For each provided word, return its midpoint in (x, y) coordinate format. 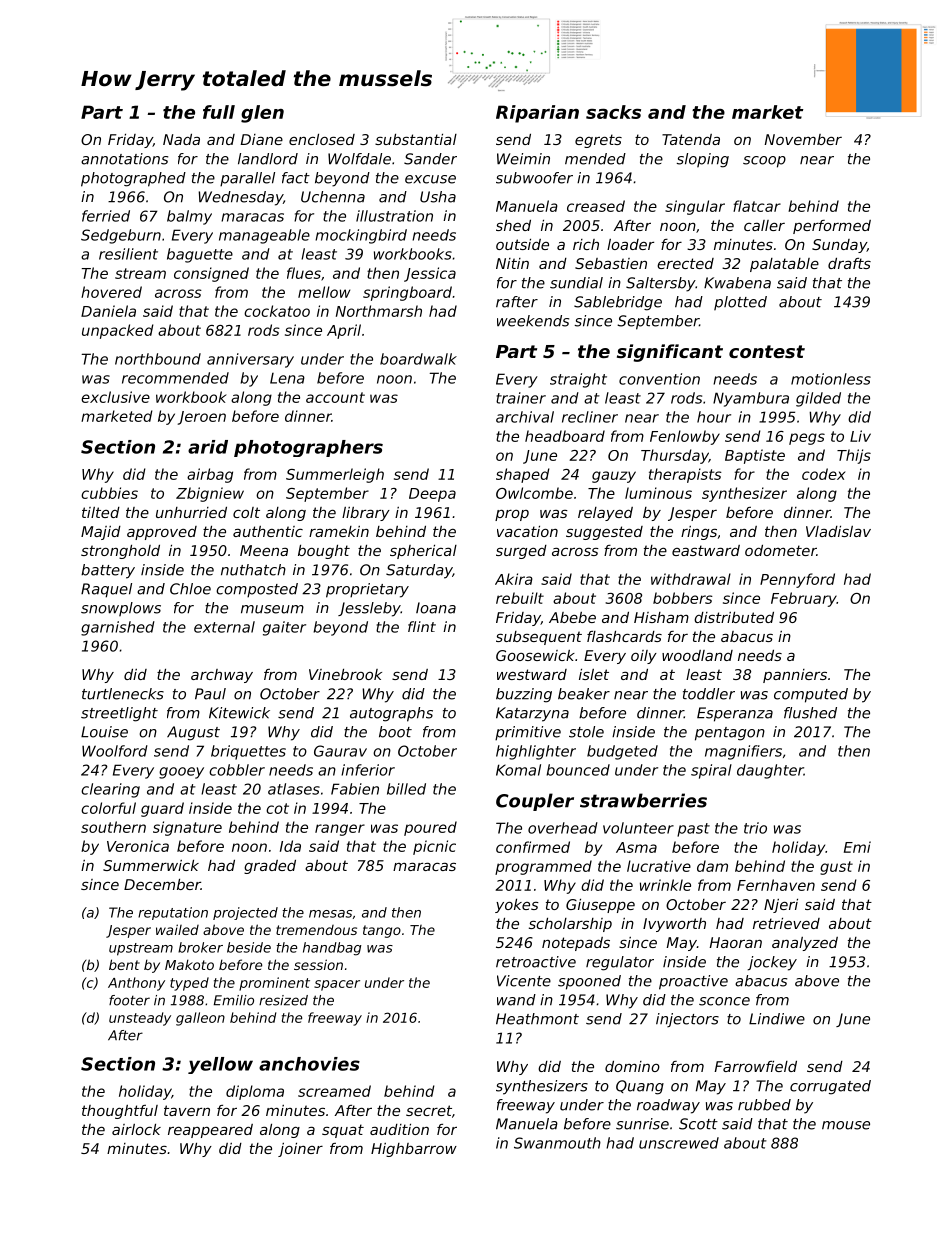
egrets (598, 141)
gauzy (614, 477)
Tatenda (691, 139)
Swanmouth (557, 1143)
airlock (136, 1129)
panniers (795, 676)
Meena (264, 550)
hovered (111, 292)
